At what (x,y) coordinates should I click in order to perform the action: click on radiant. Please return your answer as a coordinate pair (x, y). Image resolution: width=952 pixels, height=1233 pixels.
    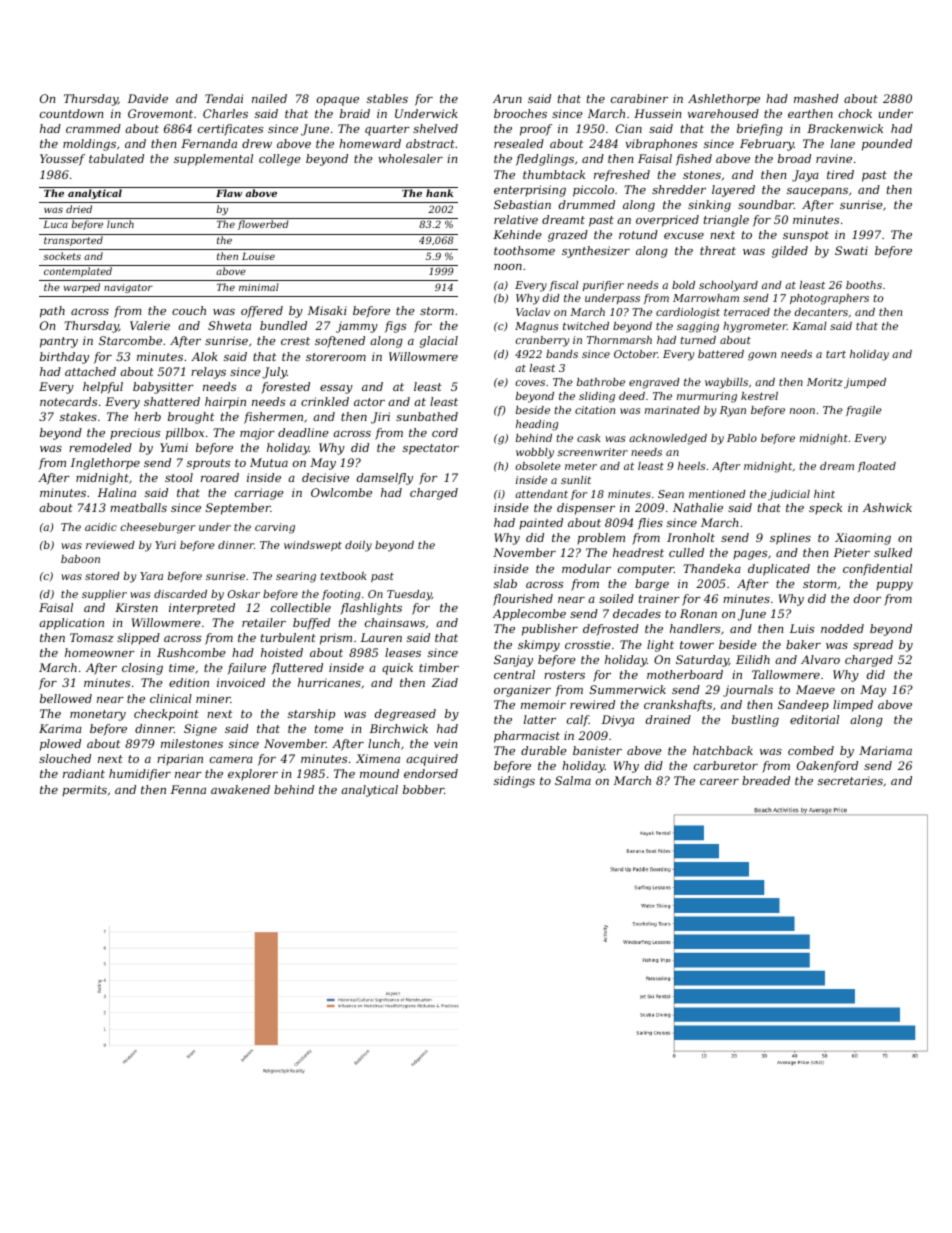
    Looking at the image, I should click on (84, 773).
